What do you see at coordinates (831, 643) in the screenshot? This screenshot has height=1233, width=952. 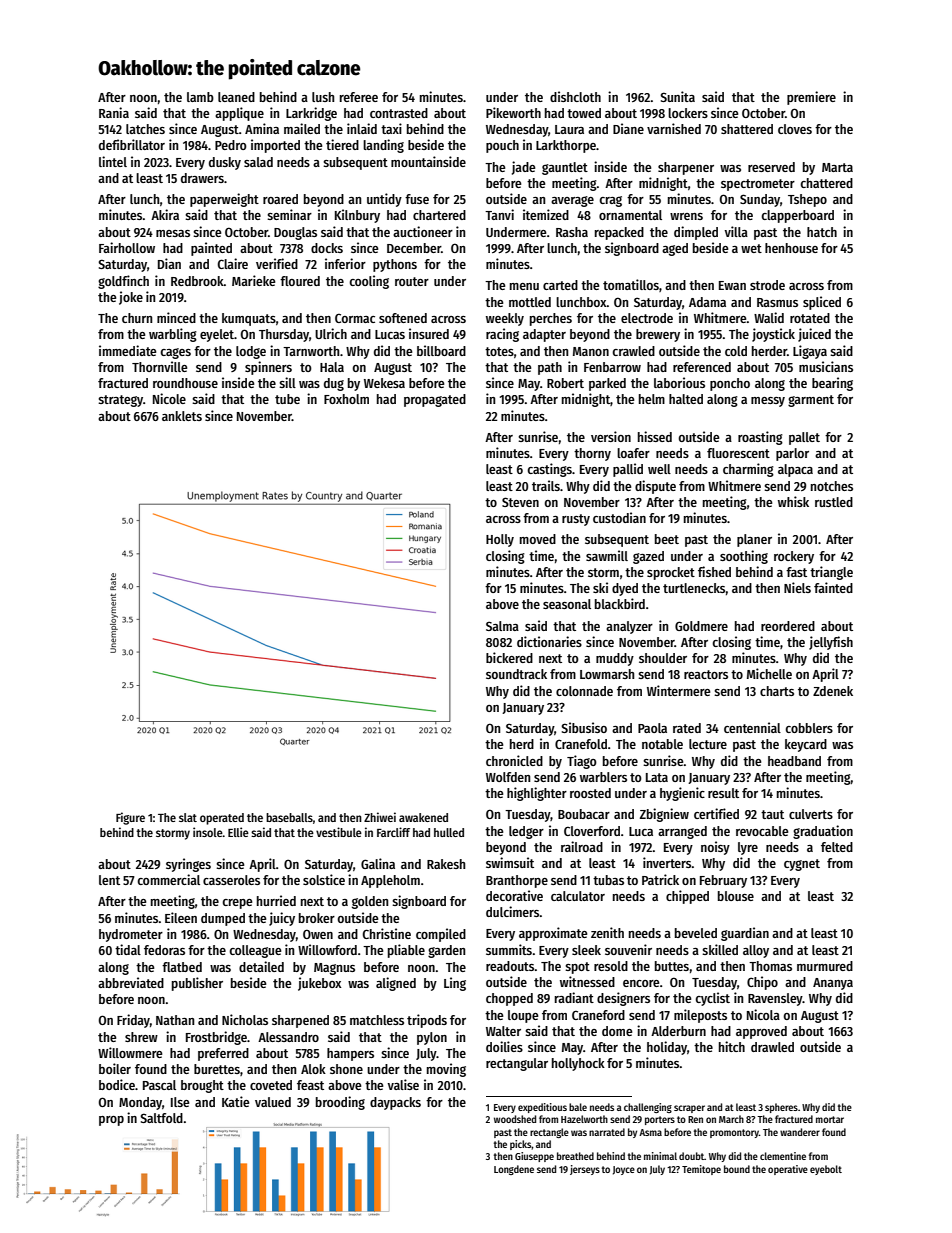 I see `jellyfish` at bounding box center [831, 643].
